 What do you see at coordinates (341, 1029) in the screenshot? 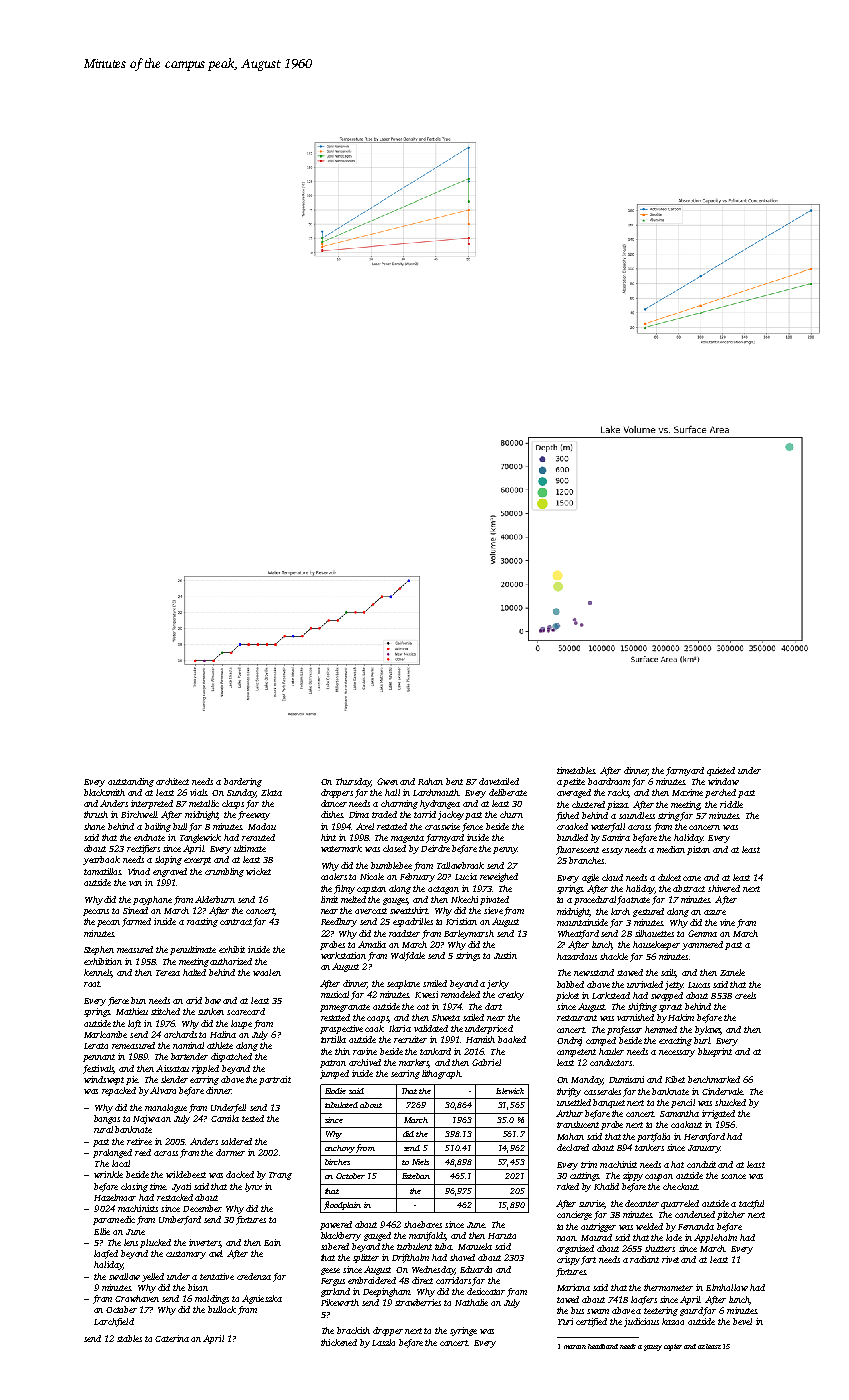
I see `prospective` at bounding box center [341, 1029].
